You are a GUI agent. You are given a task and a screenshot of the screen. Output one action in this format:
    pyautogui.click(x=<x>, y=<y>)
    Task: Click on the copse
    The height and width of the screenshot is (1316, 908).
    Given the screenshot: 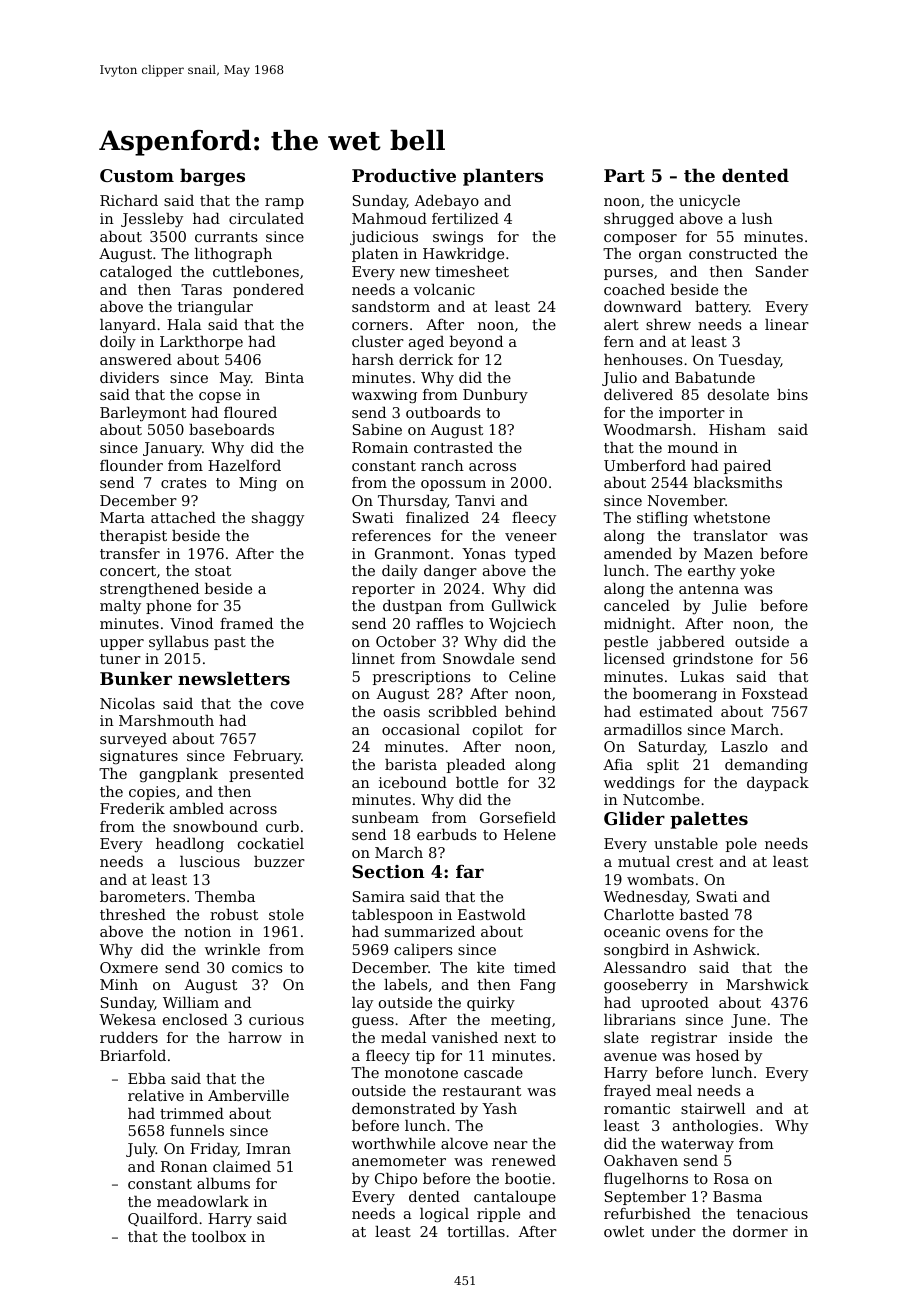 What is the action you would take?
    pyautogui.click(x=220, y=397)
